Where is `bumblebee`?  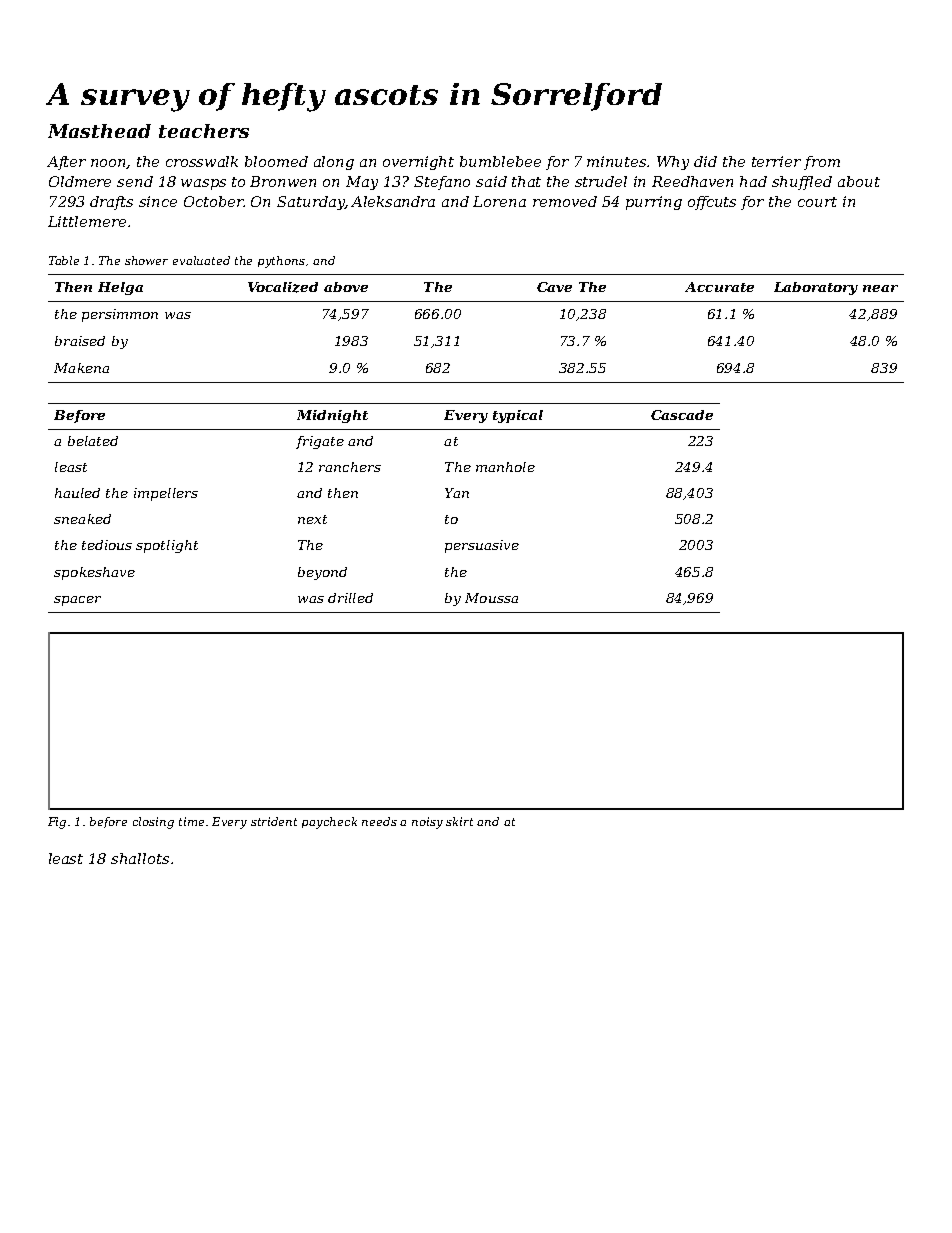 bumblebee is located at coordinates (500, 161).
